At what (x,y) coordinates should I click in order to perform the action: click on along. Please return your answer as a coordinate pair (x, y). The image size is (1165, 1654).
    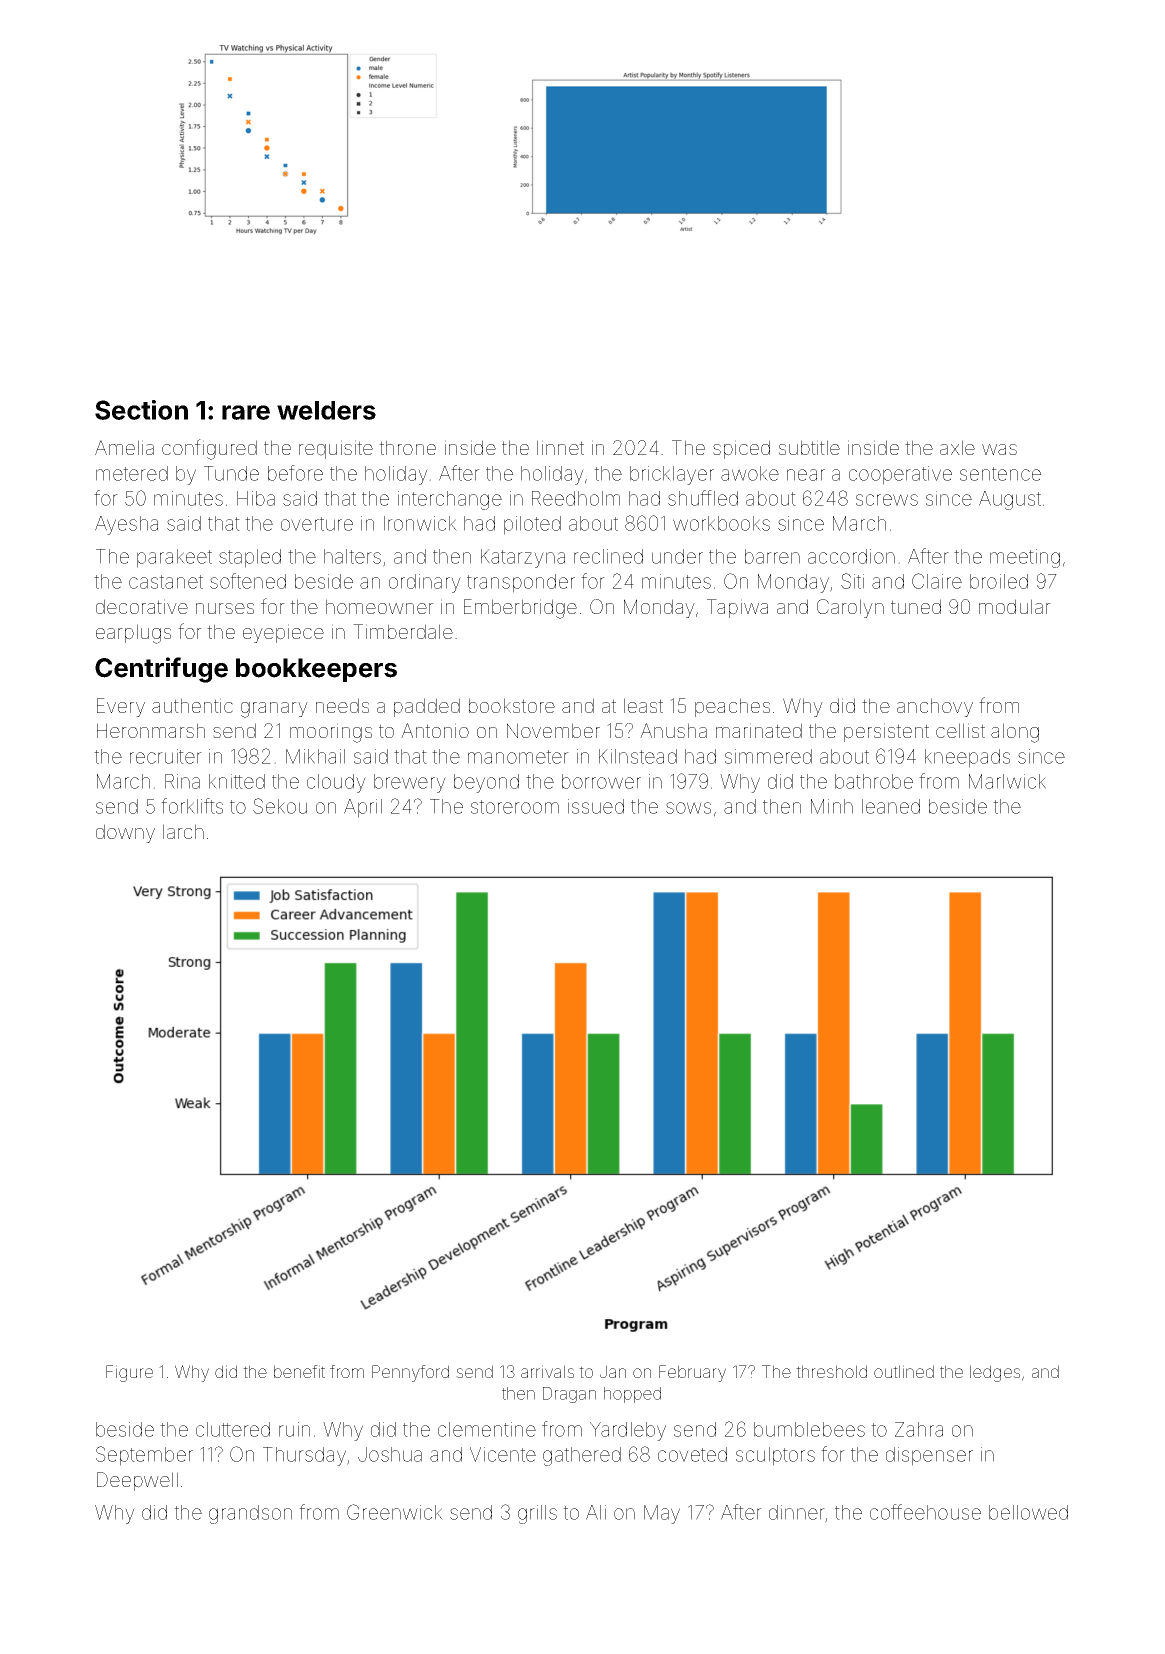
    Looking at the image, I should click on (1015, 733).
